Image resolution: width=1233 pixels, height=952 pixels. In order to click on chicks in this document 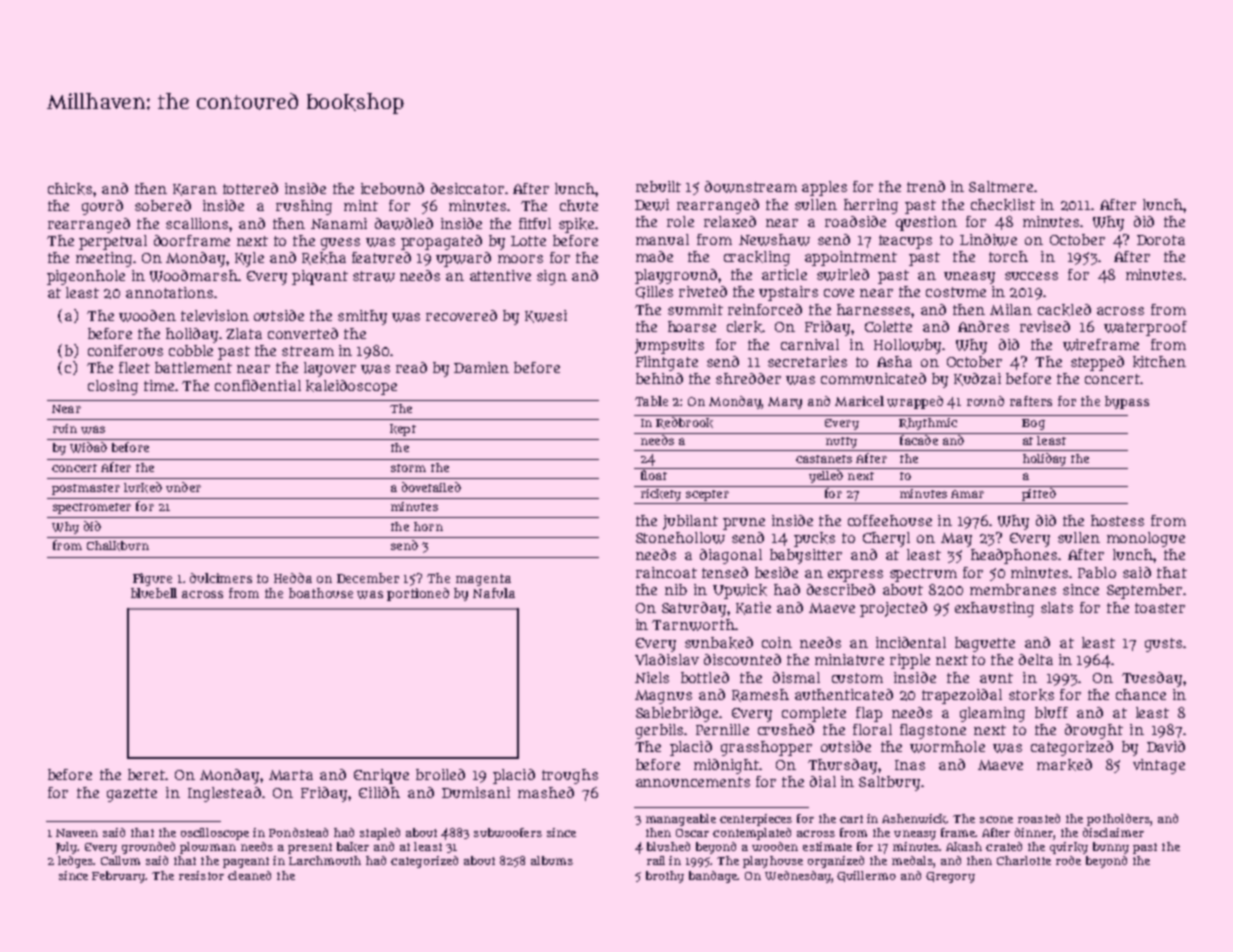, I will do `click(70, 189)`.
